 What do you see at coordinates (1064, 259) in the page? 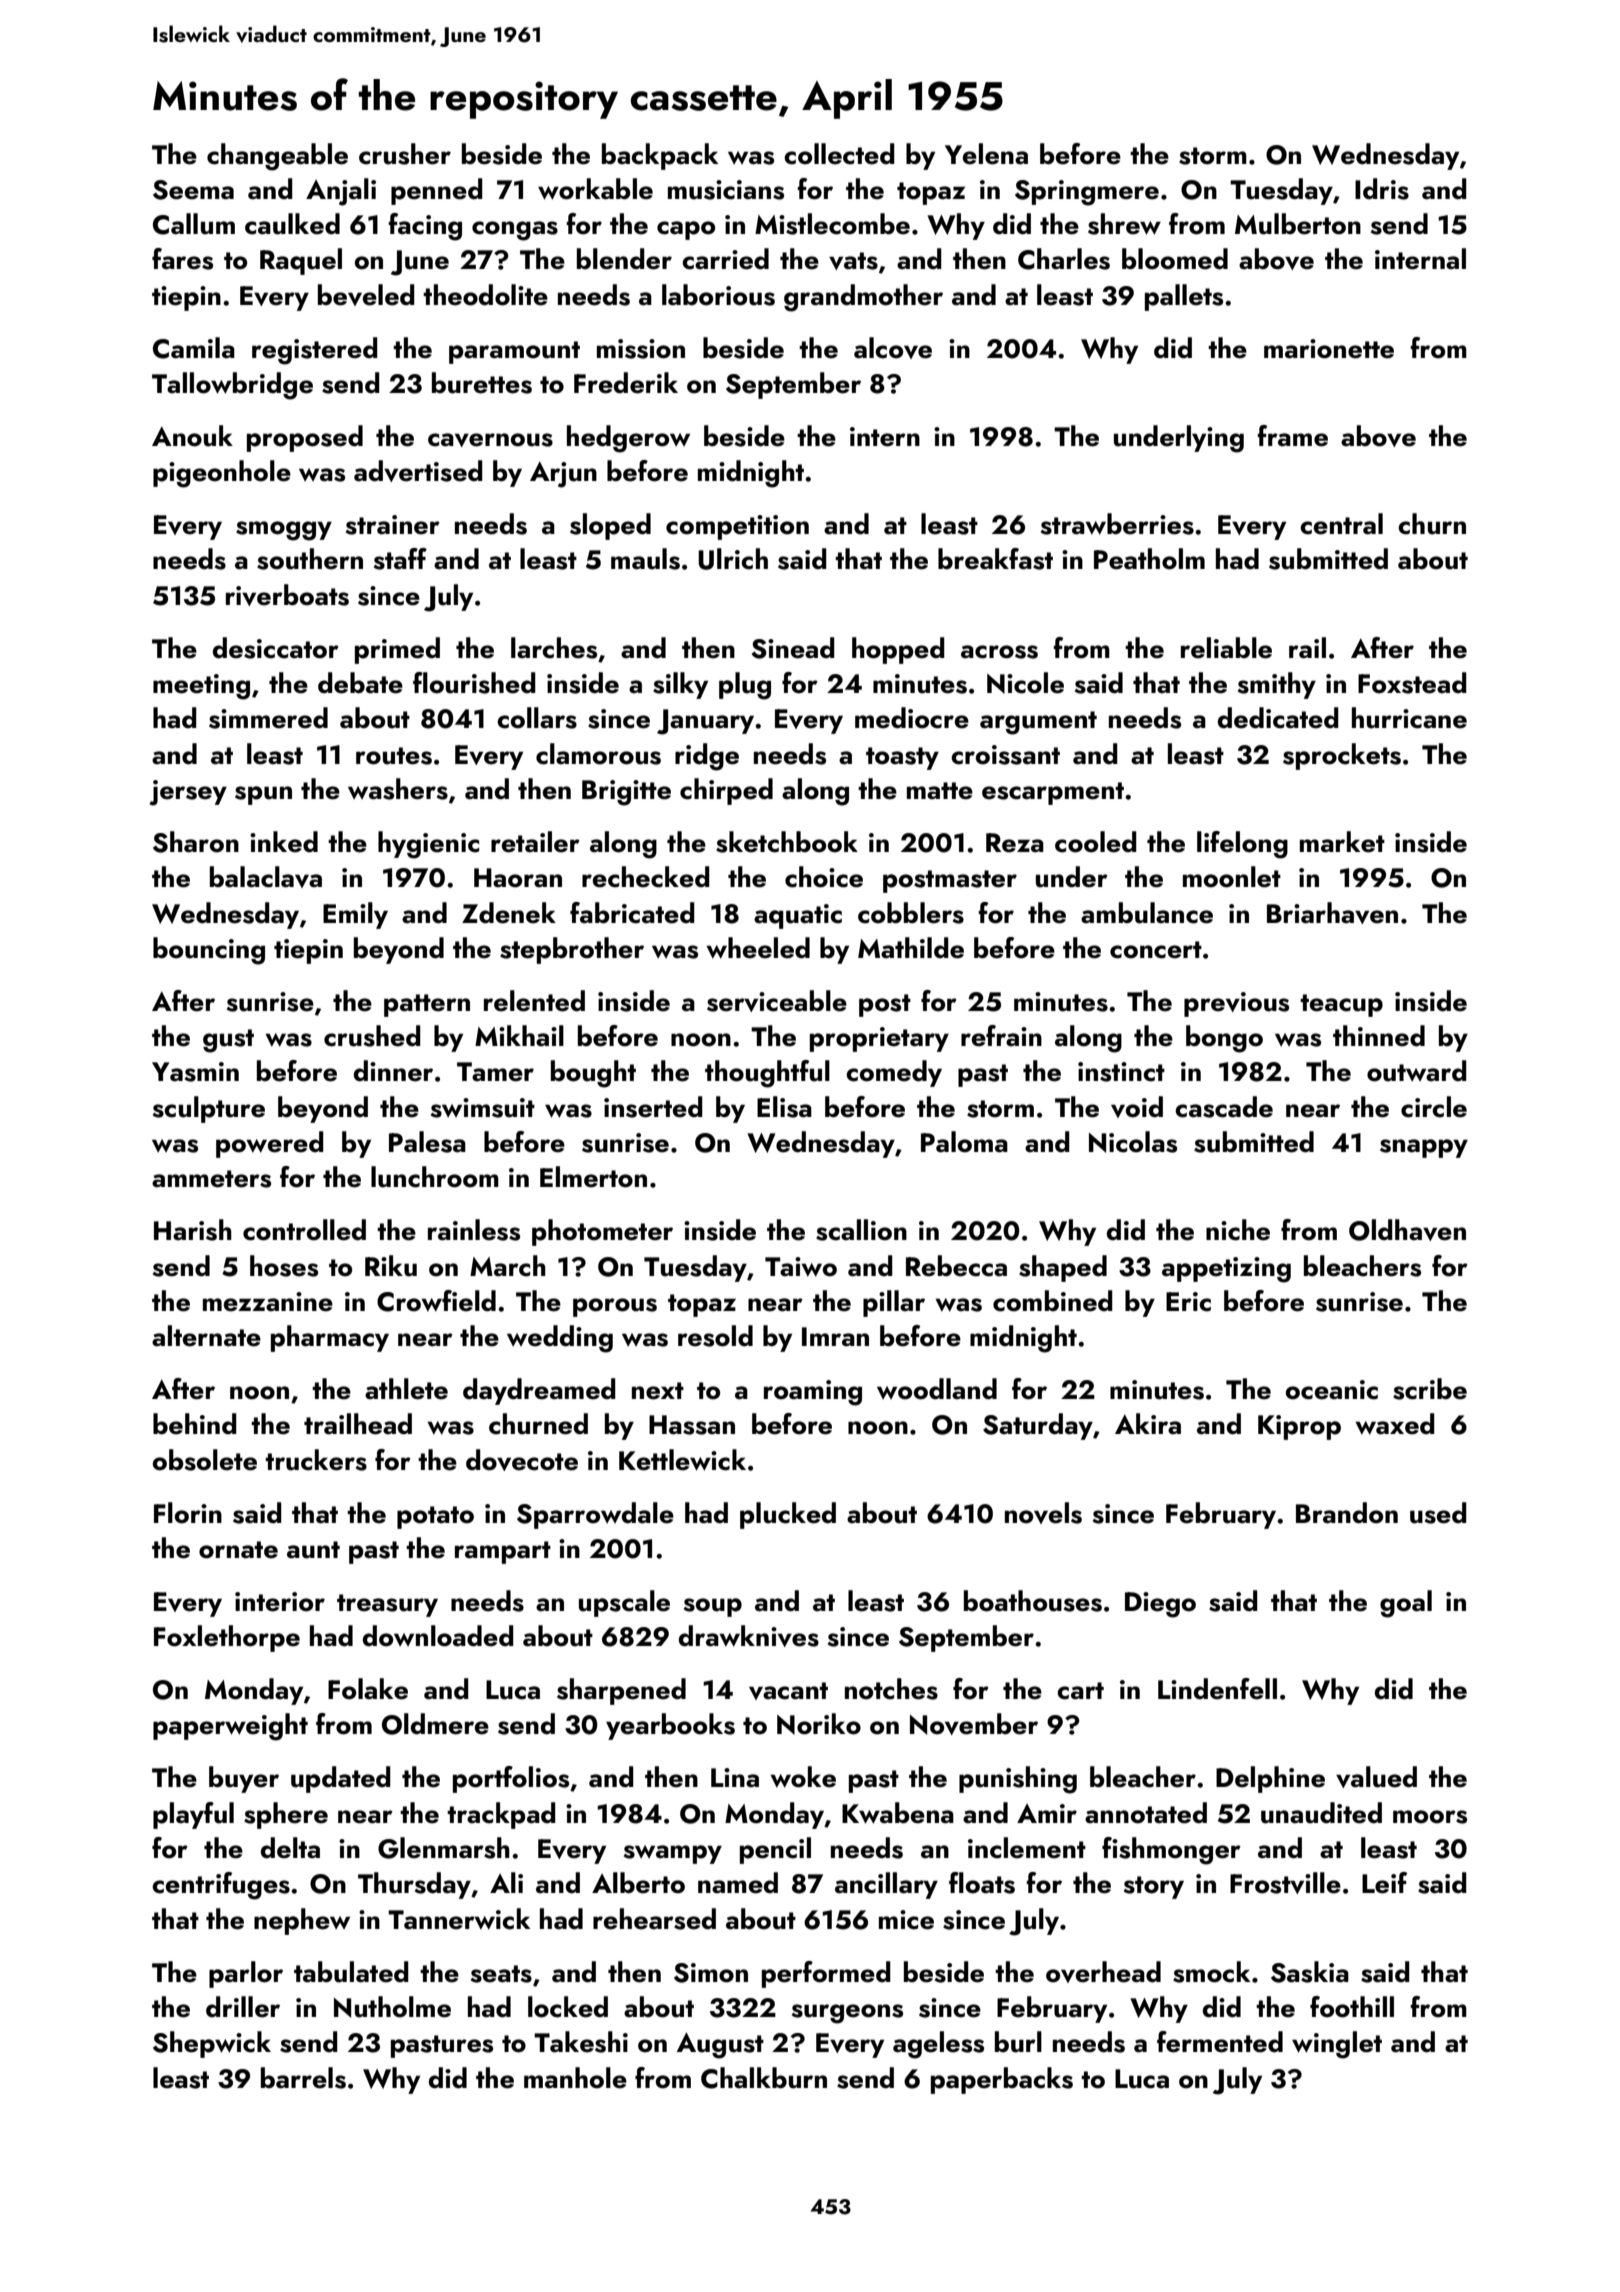
I see `Charles` at bounding box center [1064, 259].
